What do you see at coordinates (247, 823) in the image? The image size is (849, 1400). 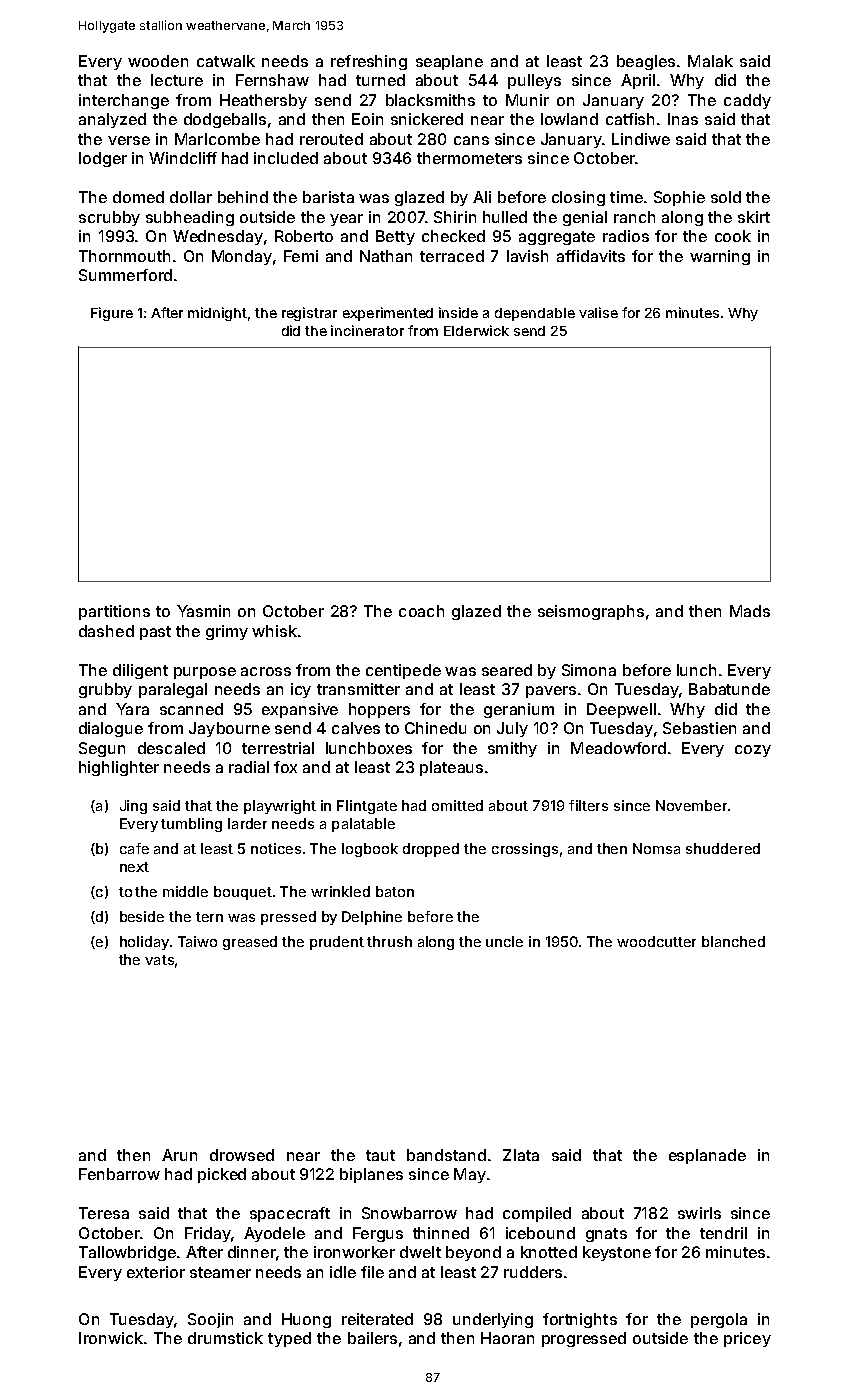 I see `larder` at bounding box center [247, 823].
